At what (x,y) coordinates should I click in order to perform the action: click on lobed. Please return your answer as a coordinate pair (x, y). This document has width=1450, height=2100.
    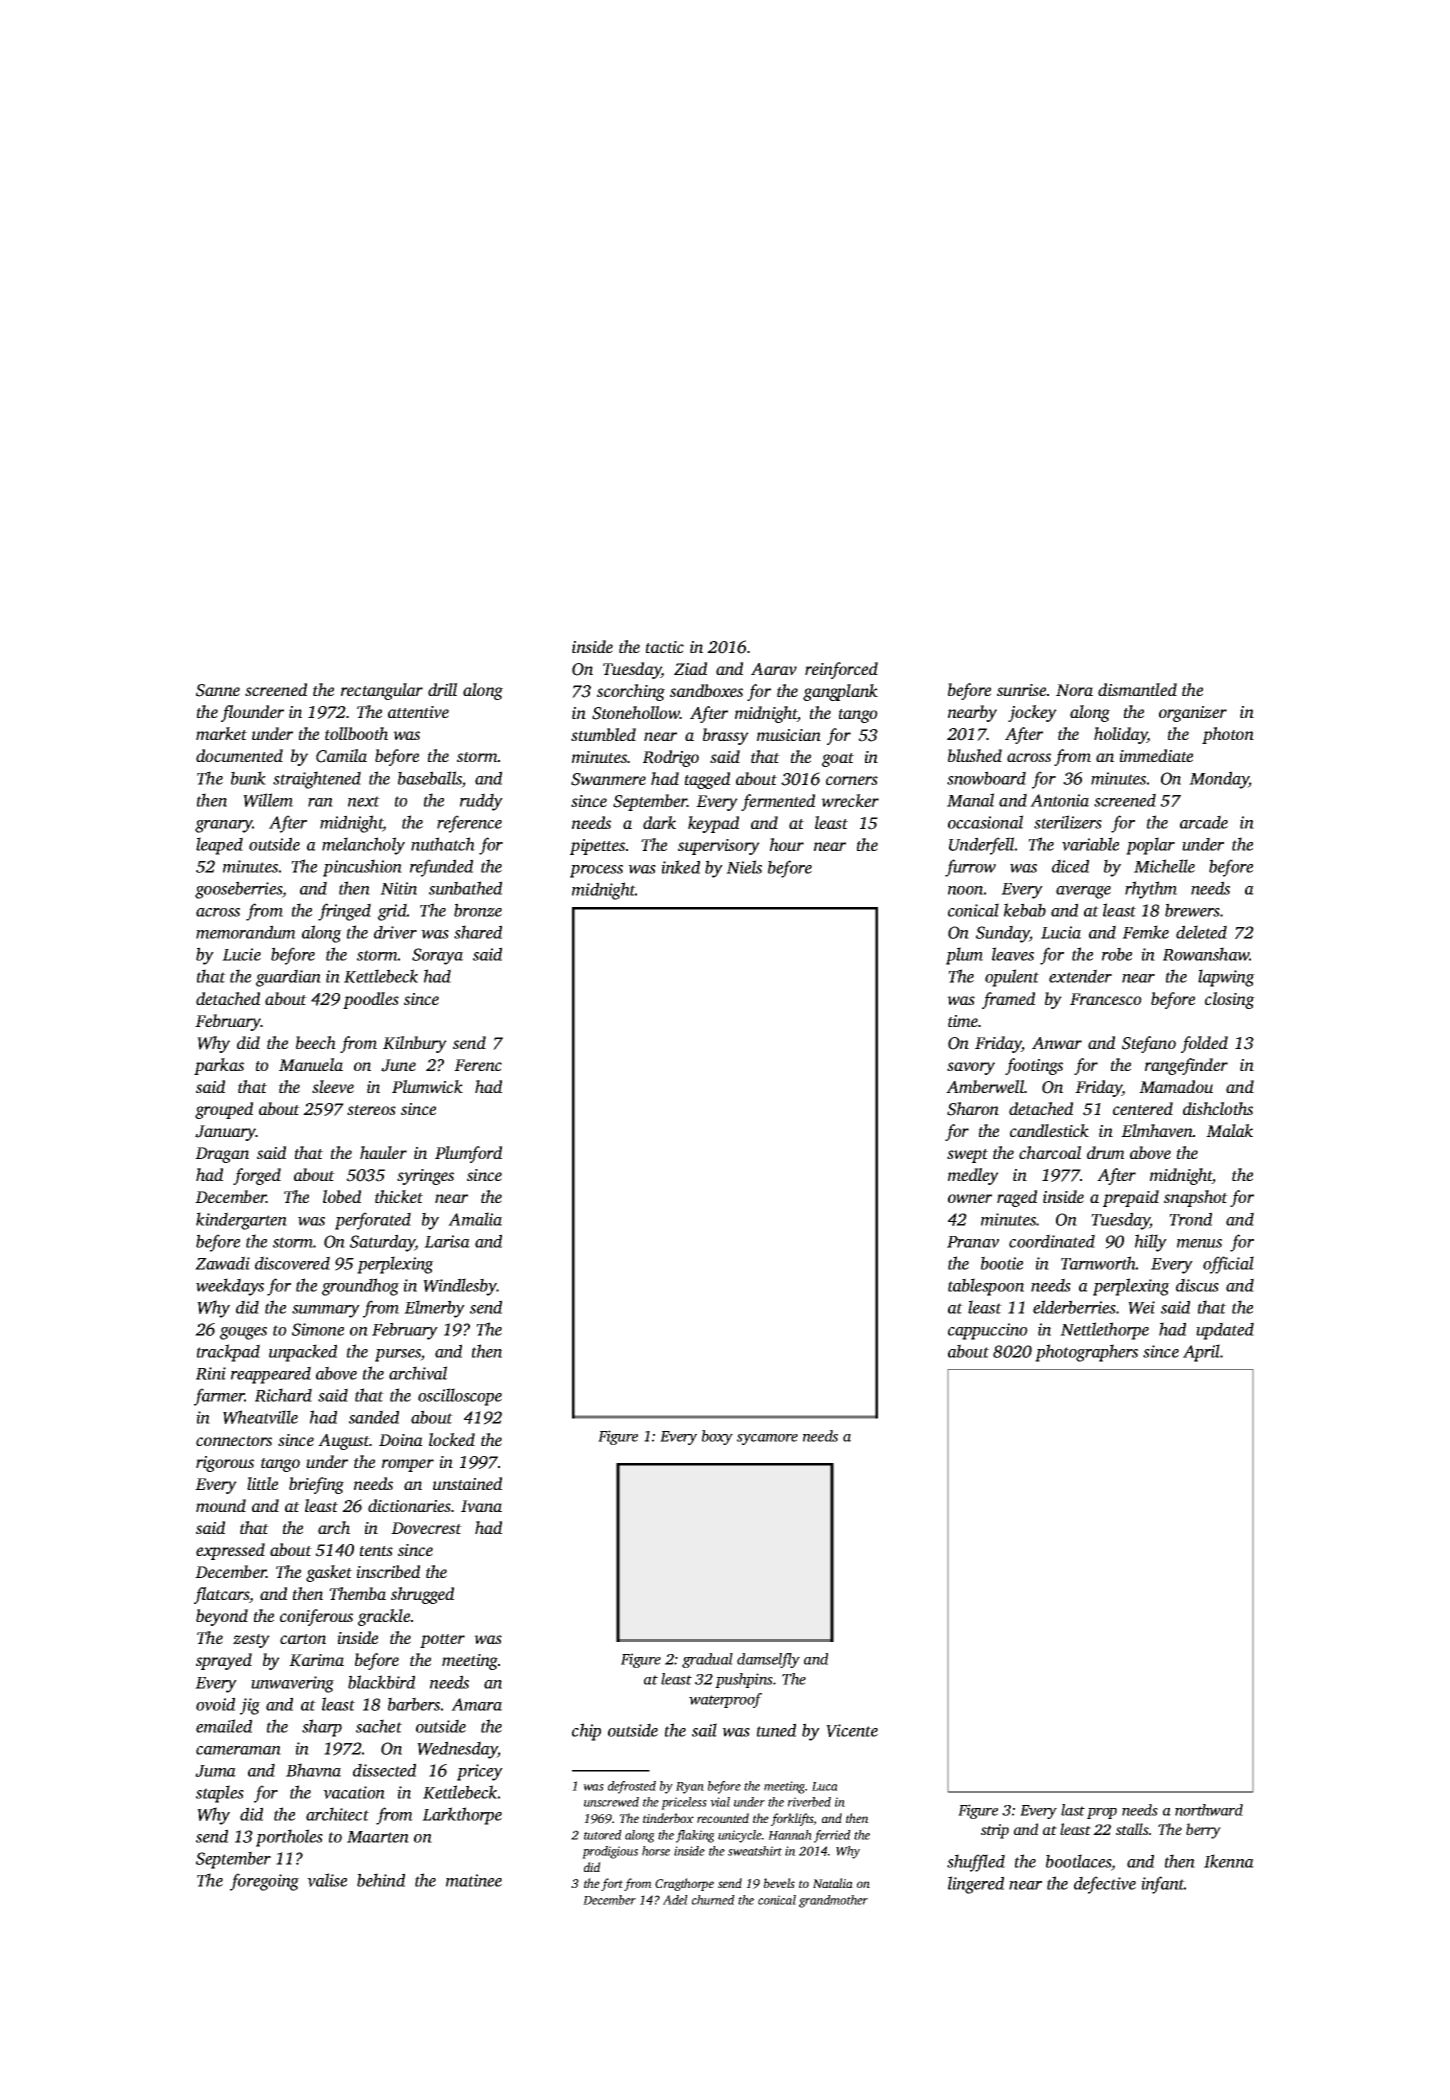
    Looking at the image, I should click on (342, 1196).
